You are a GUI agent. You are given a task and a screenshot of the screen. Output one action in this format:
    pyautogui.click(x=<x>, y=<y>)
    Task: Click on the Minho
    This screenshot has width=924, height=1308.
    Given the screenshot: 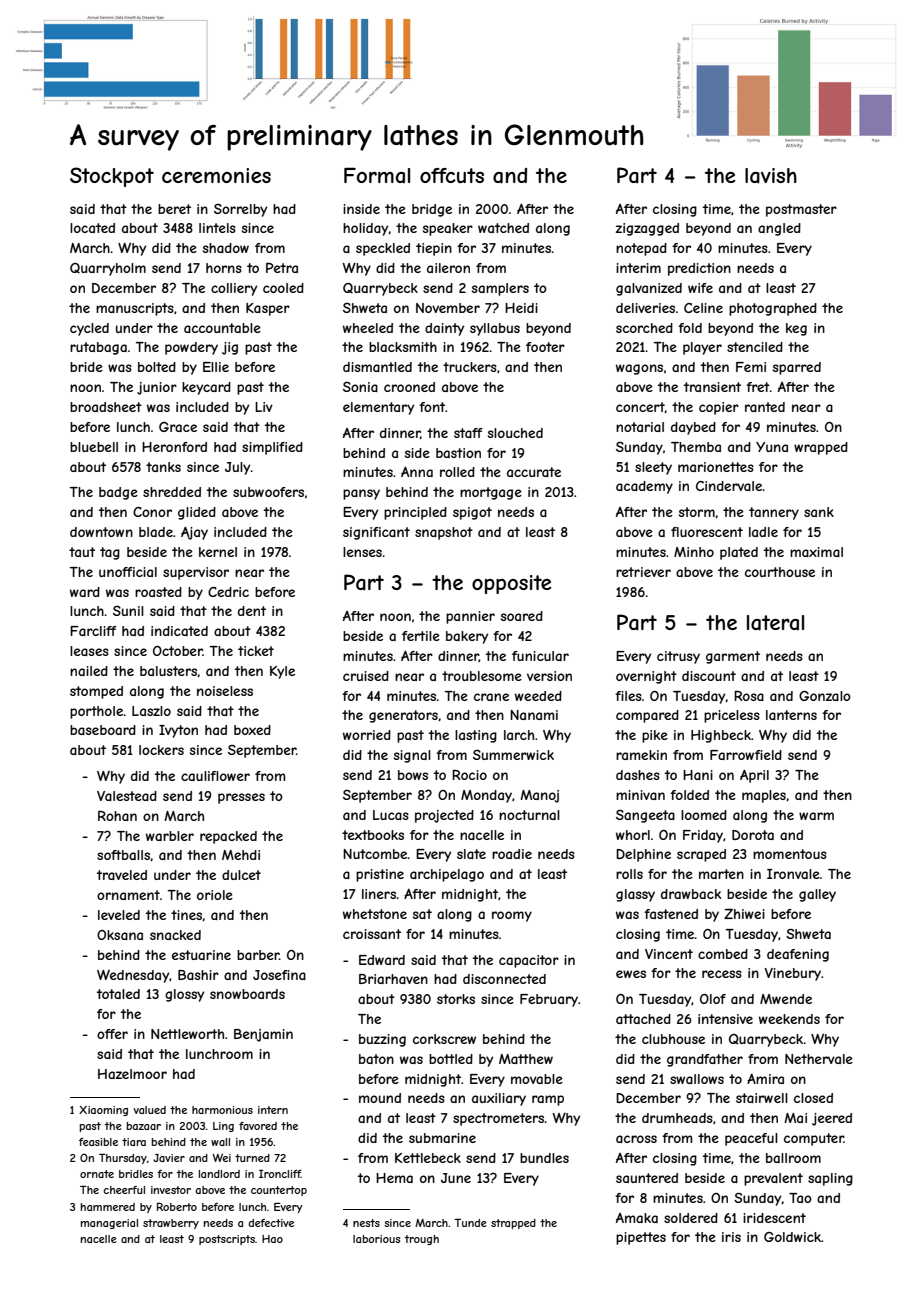 What is the action you would take?
    pyautogui.click(x=694, y=552)
